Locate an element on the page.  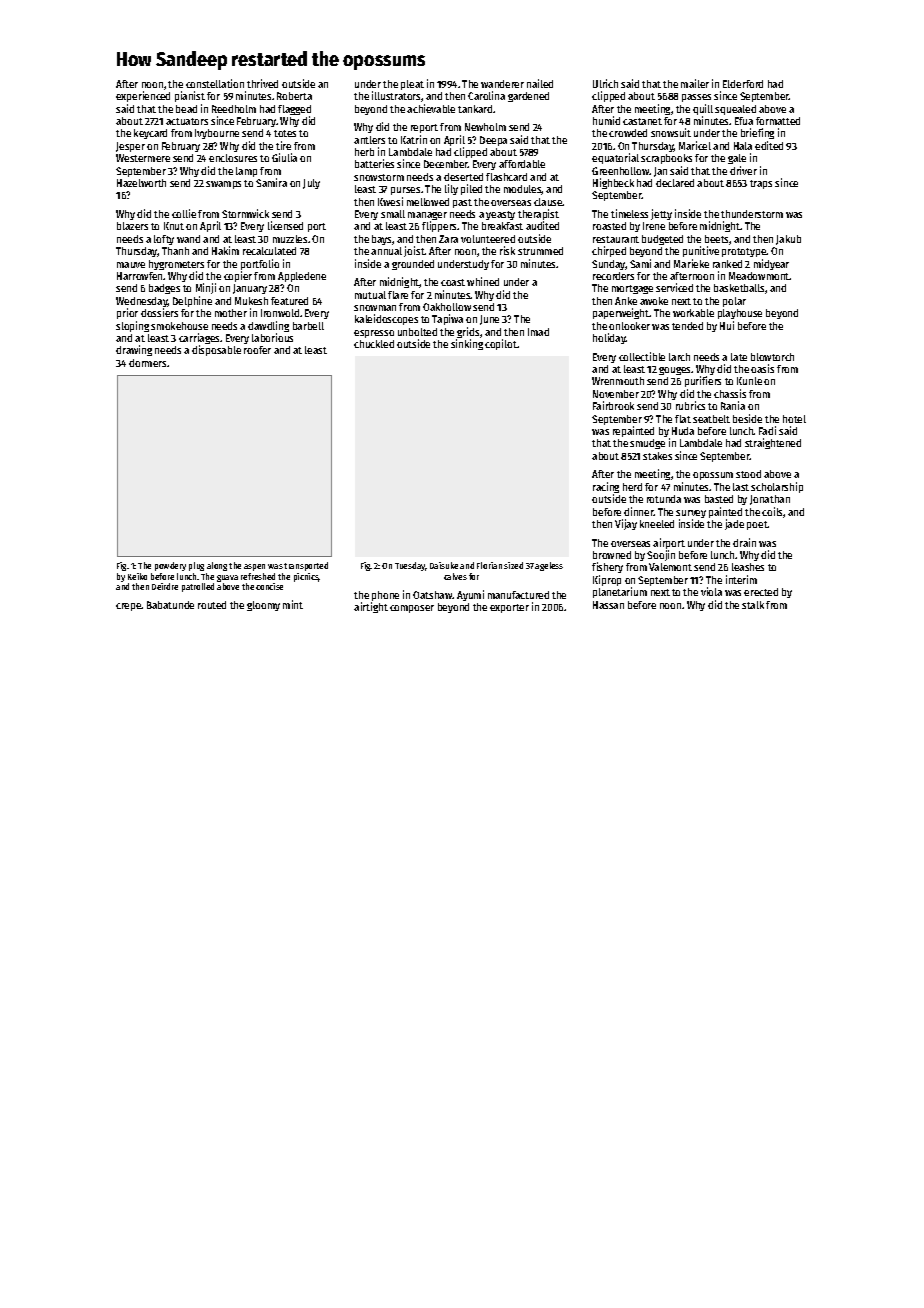
aspen is located at coordinates (254, 567).
